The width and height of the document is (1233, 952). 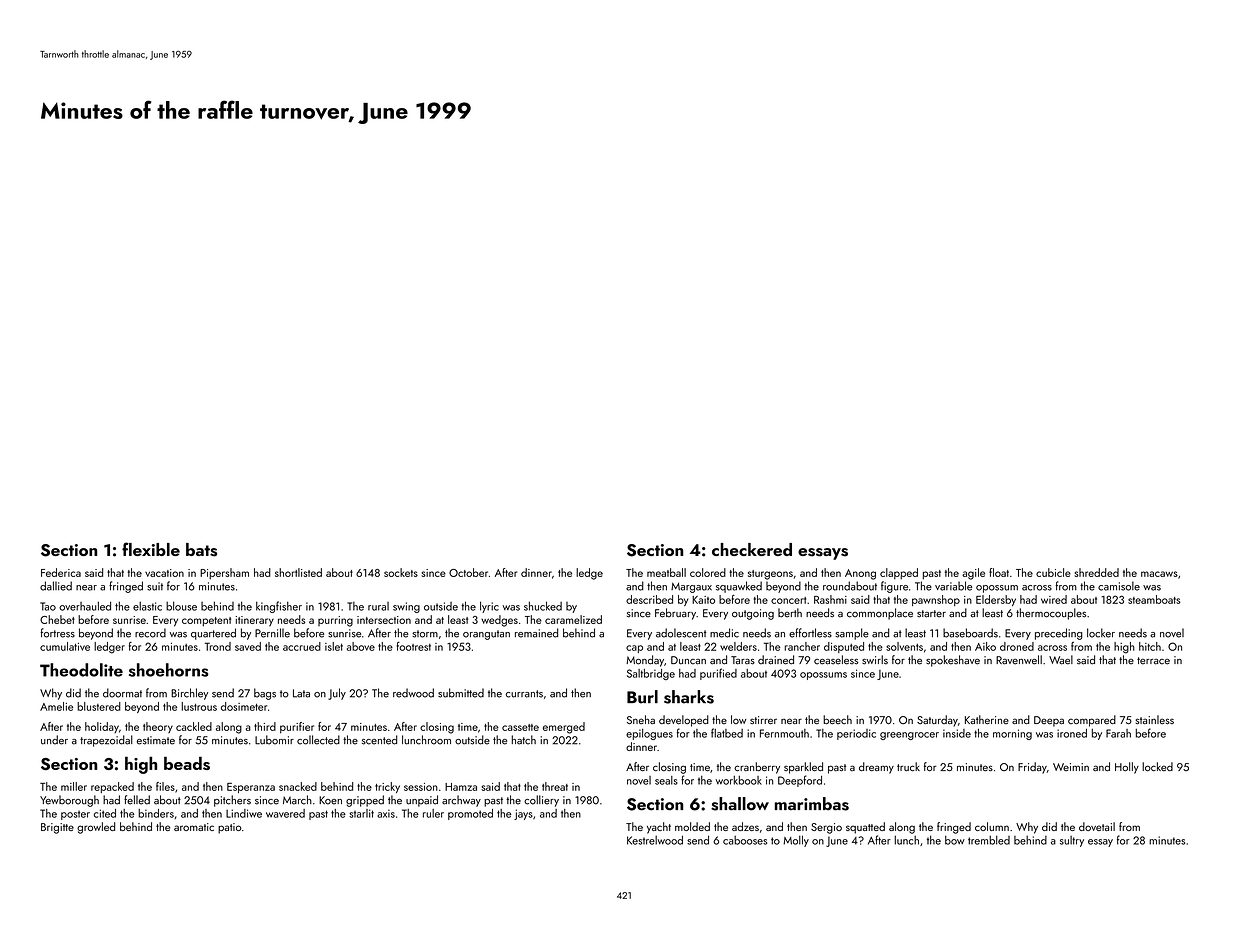 I want to click on shoehorns, so click(x=169, y=670).
